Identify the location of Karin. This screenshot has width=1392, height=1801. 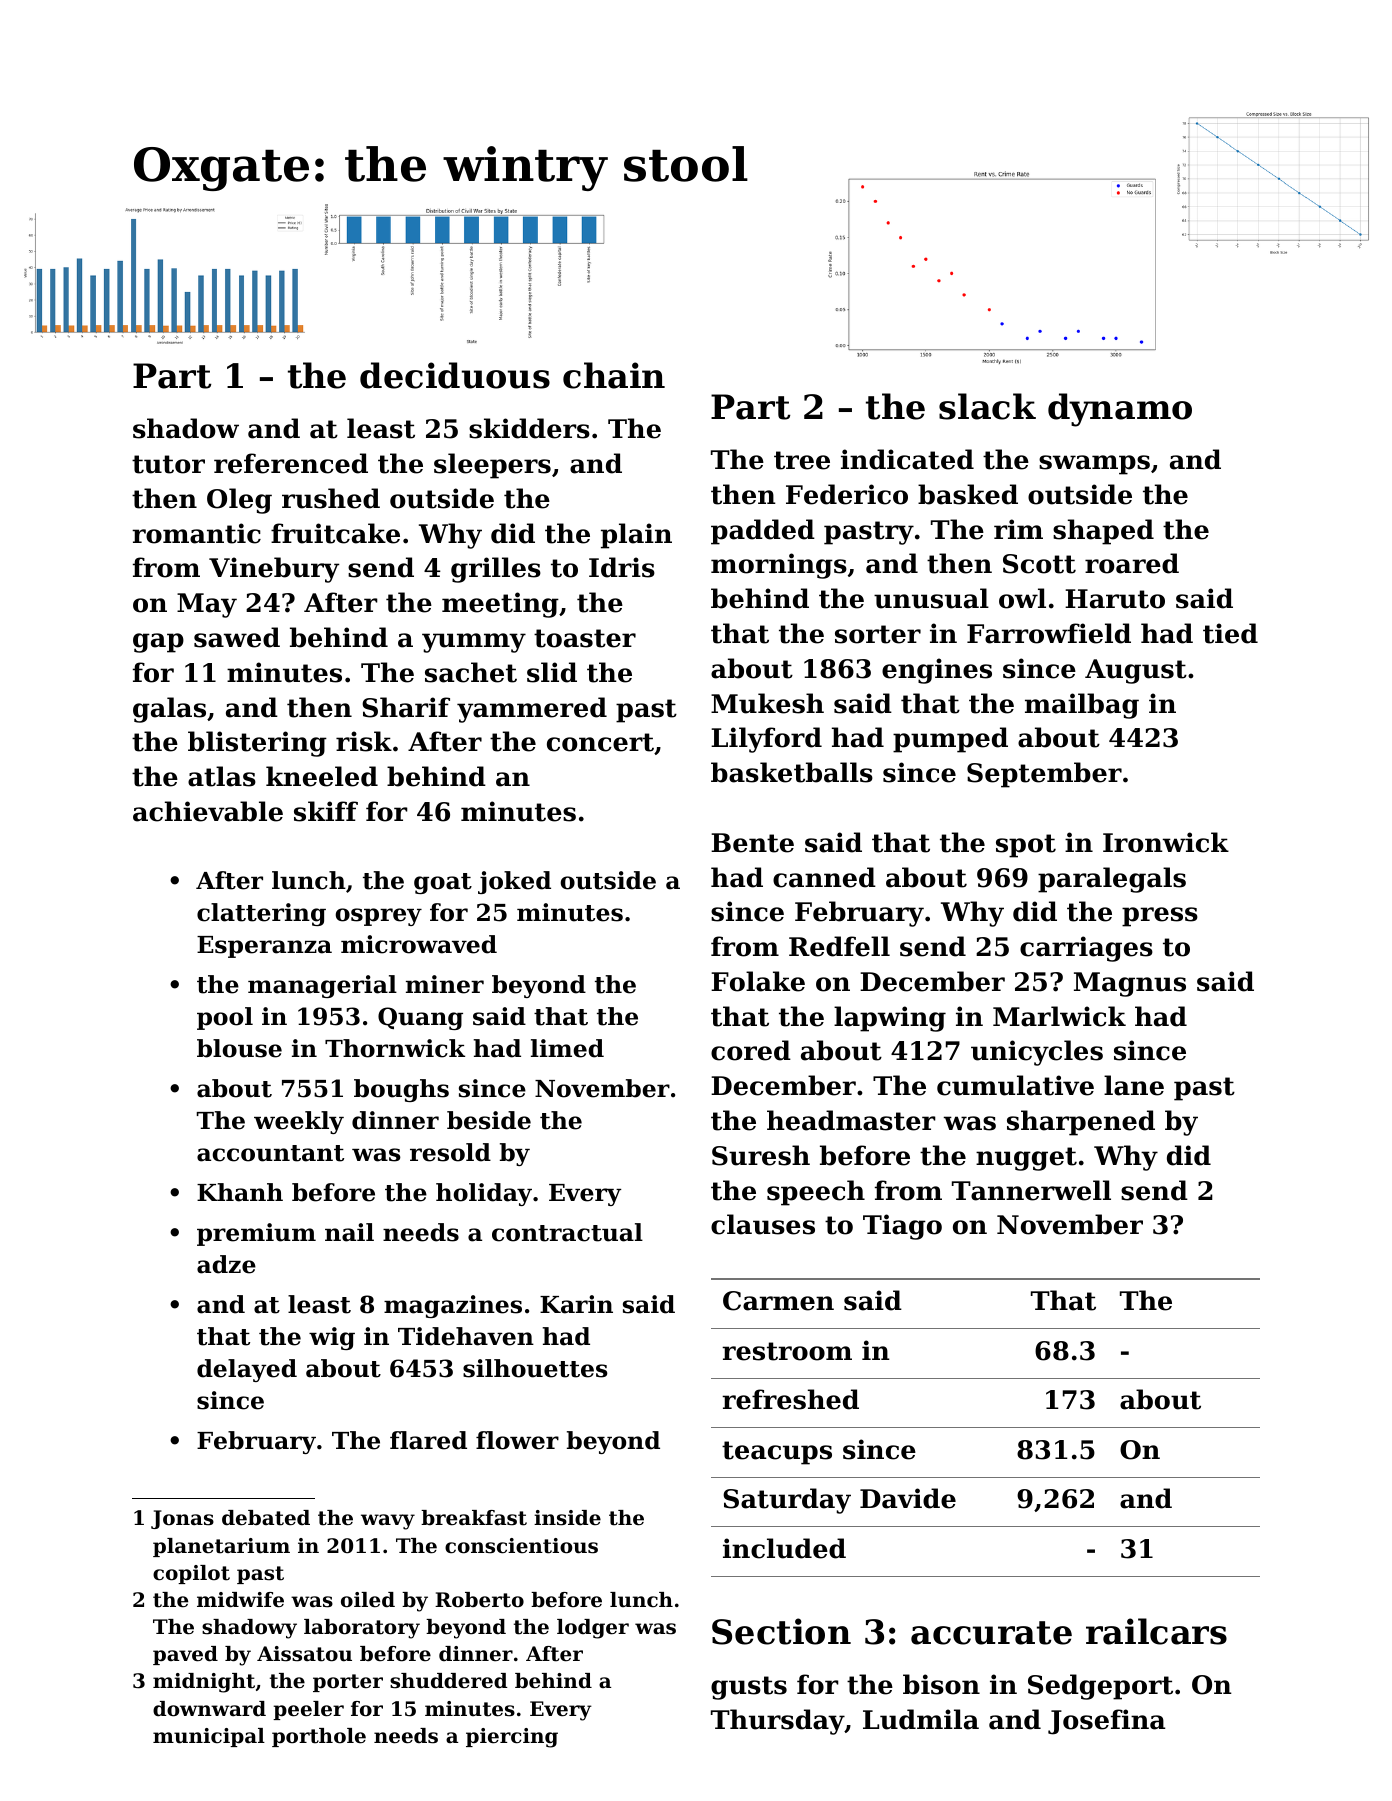
(576, 1304).
